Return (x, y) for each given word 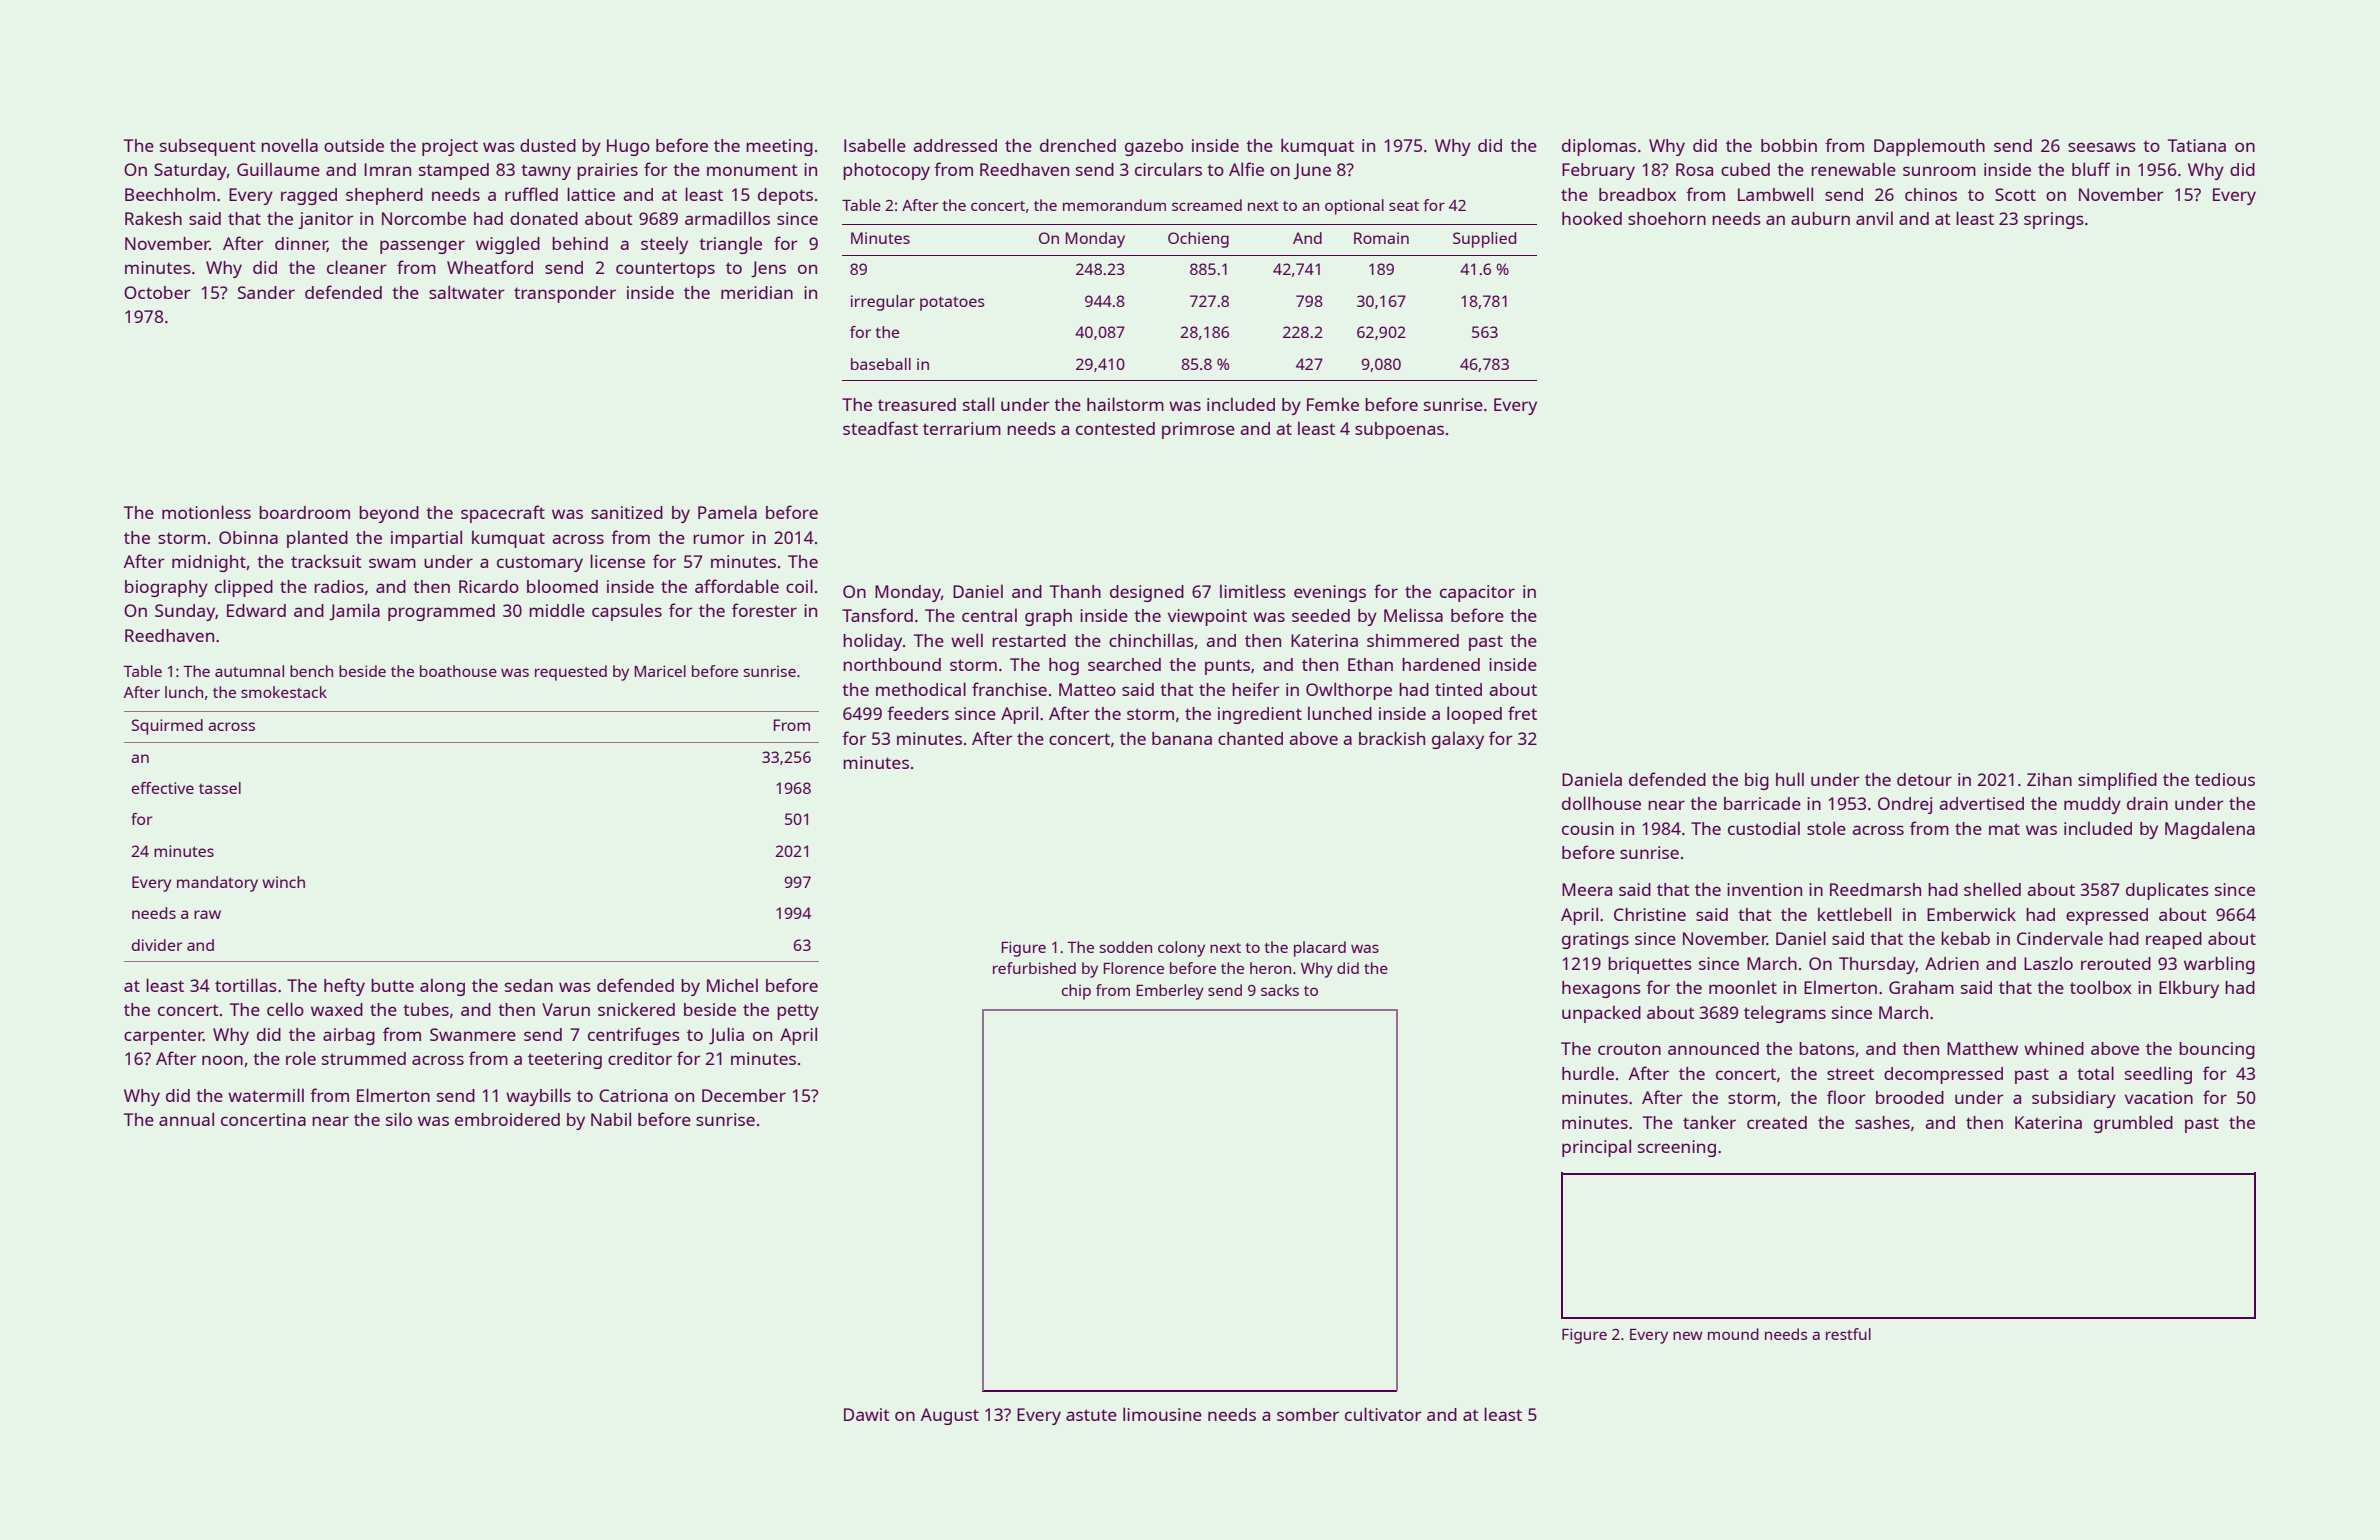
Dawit (867, 1414)
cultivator (1383, 1414)
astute (1091, 1415)
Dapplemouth (1929, 147)
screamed (1207, 205)
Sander (266, 292)
